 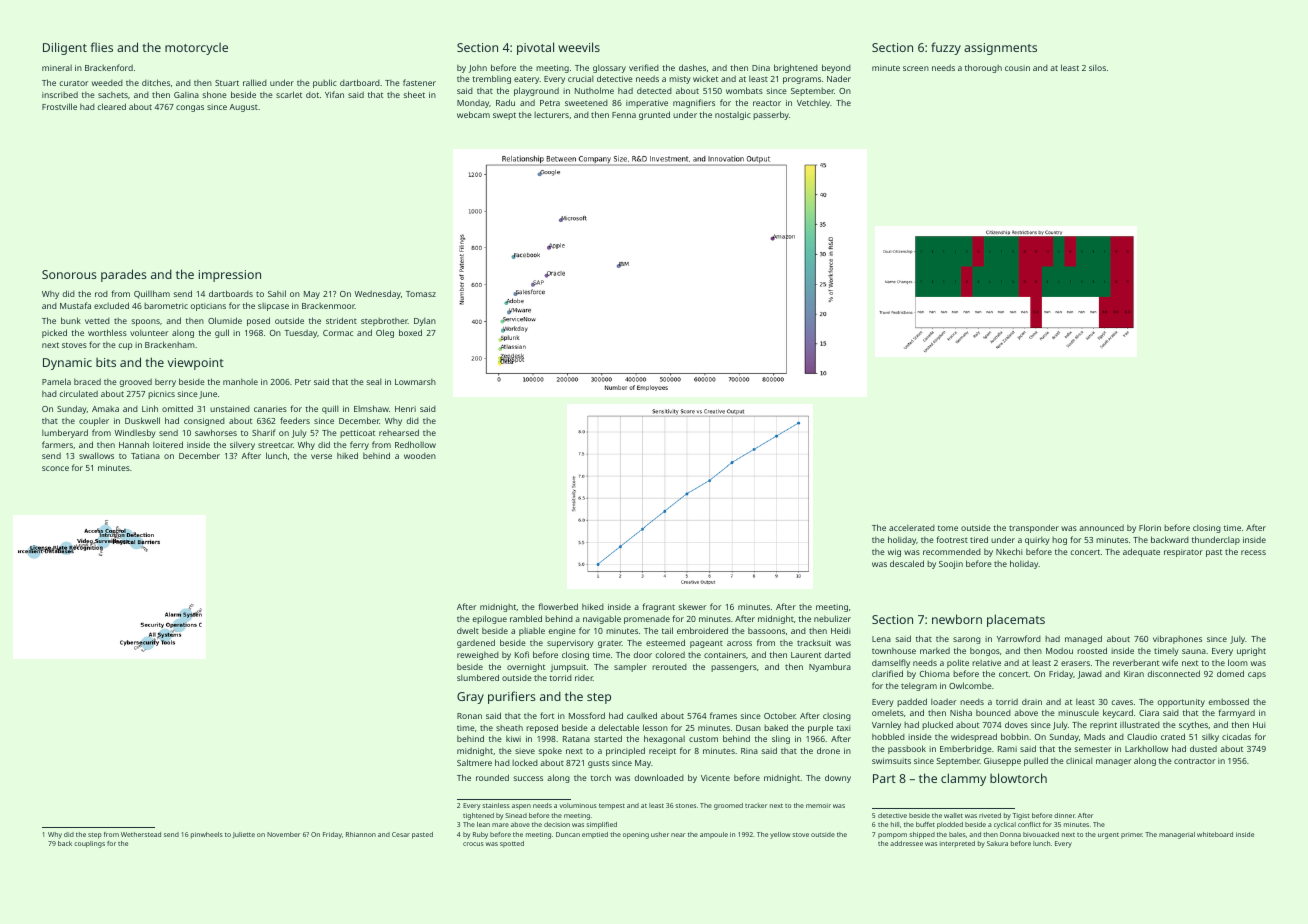 What do you see at coordinates (1000, 49) in the document?
I see `assignments` at bounding box center [1000, 49].
